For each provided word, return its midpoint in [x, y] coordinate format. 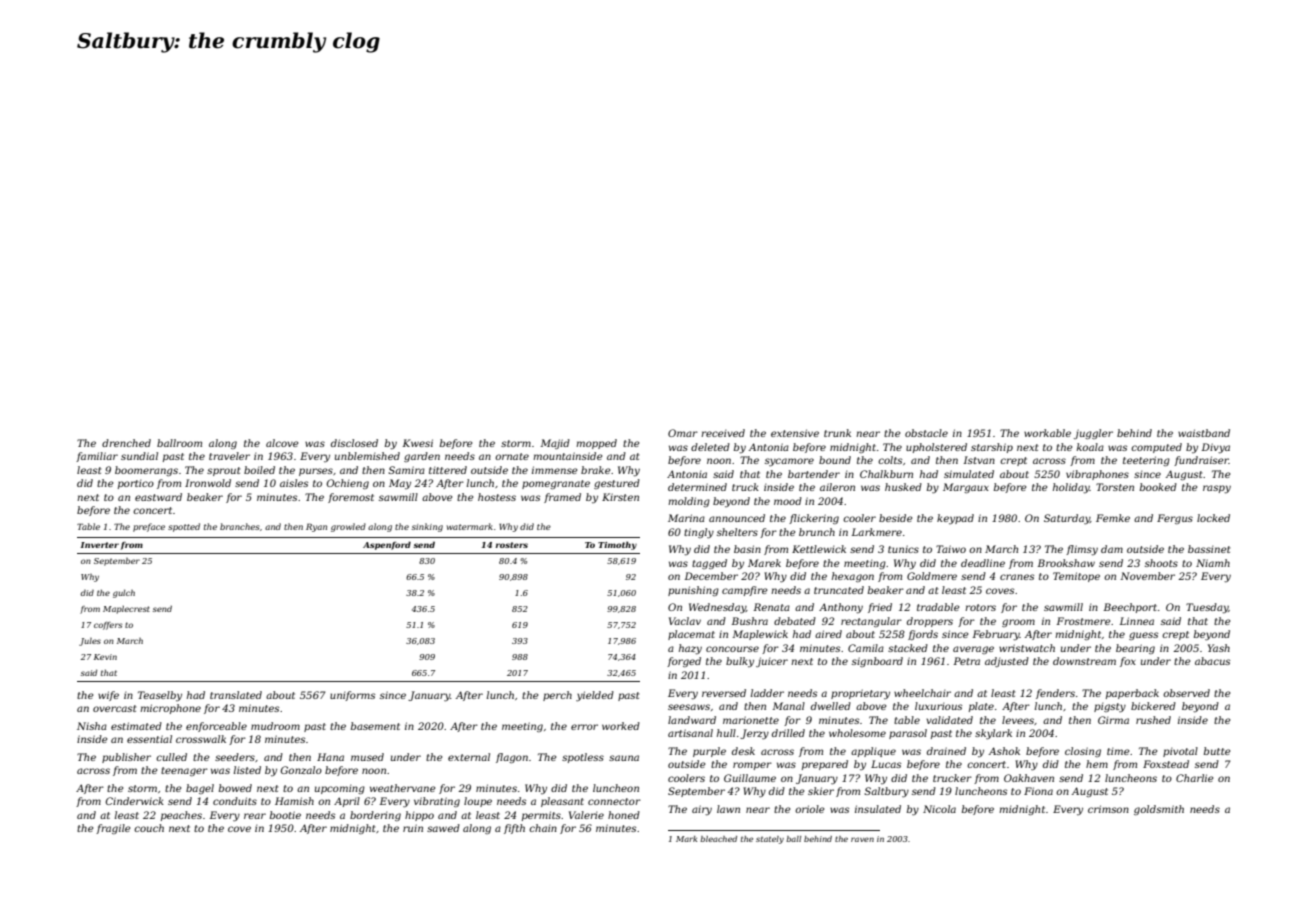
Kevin [105, 657]
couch [149, 828]
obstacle [926, 433]
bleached [718, 839]
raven [862, 839]
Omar [683, 433]
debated [795, 621]
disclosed [354, 443]
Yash [1219, 648]
